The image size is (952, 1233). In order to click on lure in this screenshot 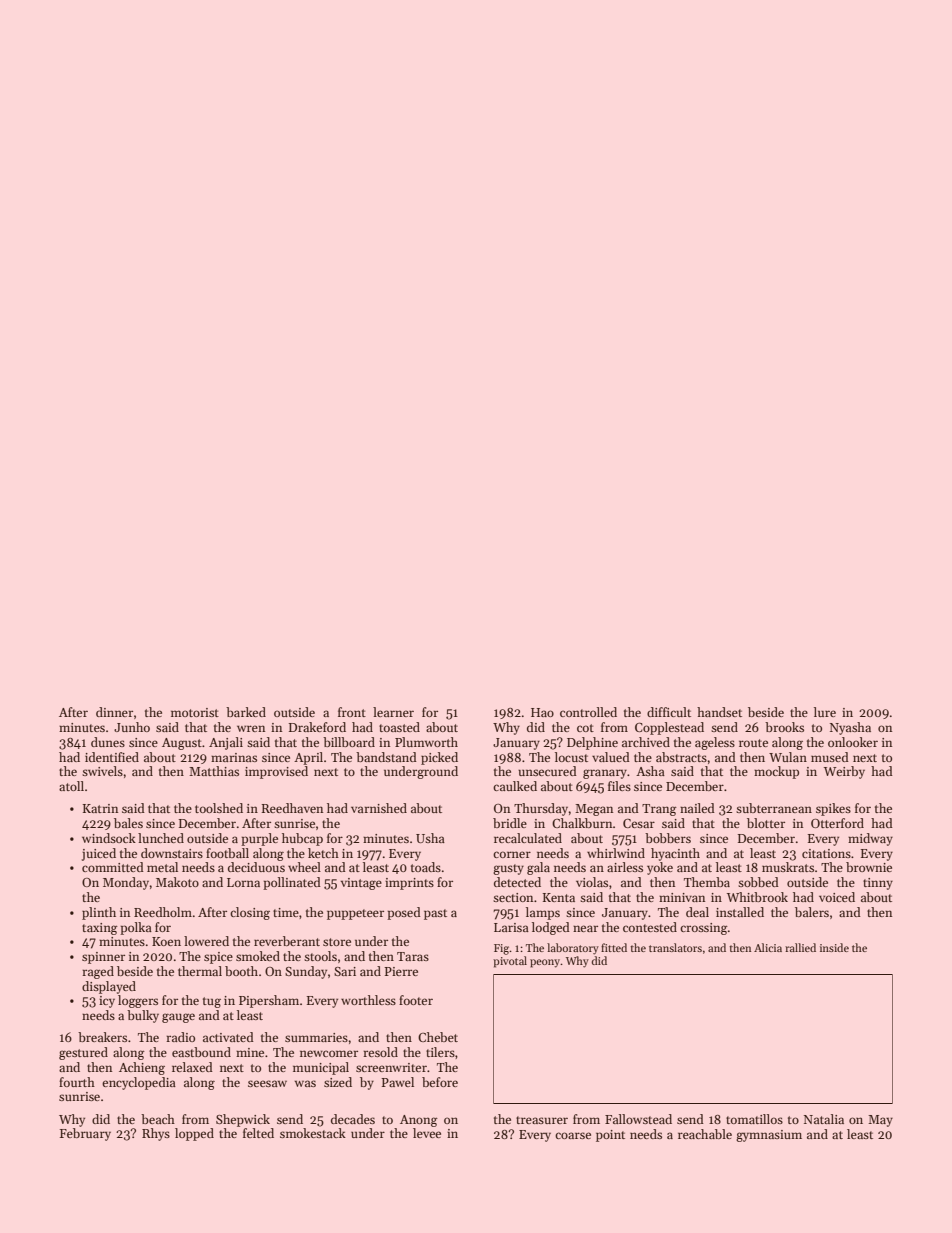, I will do `click(825, 712)`.
